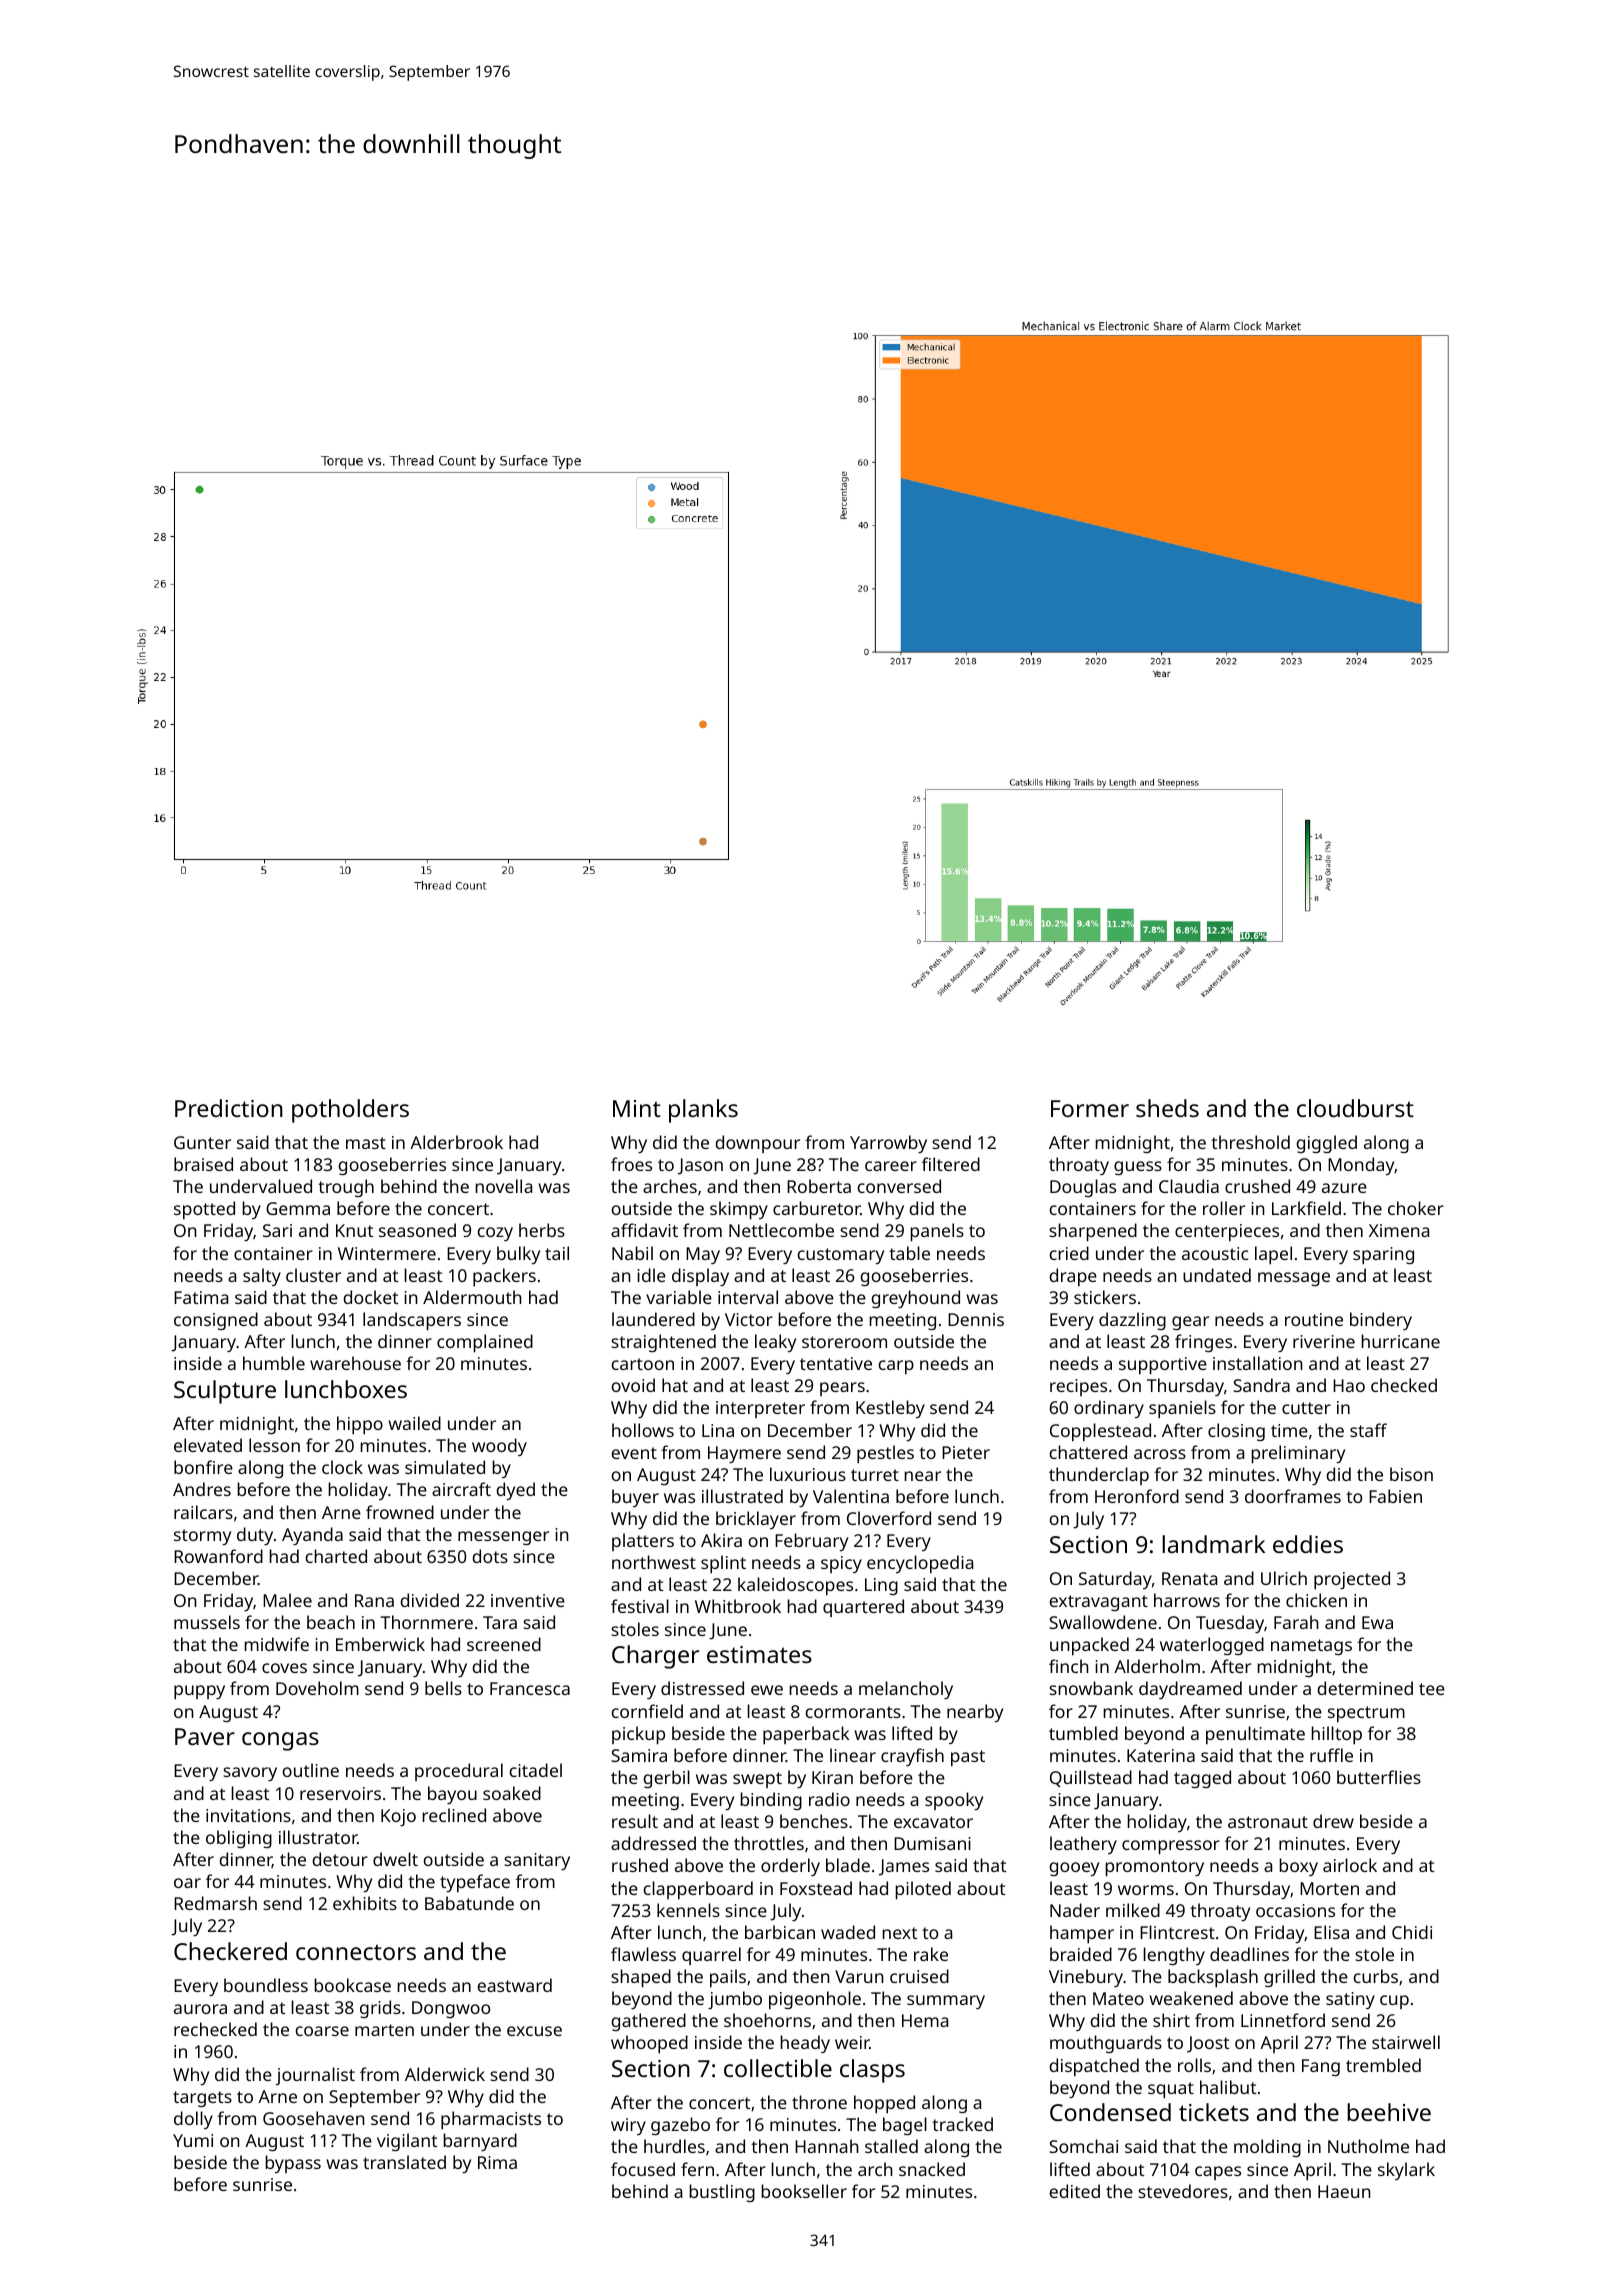  What do you see at coordinates (703, 1111) in the screenshot?
I see `planks` at bounding box center [703, 1111].
